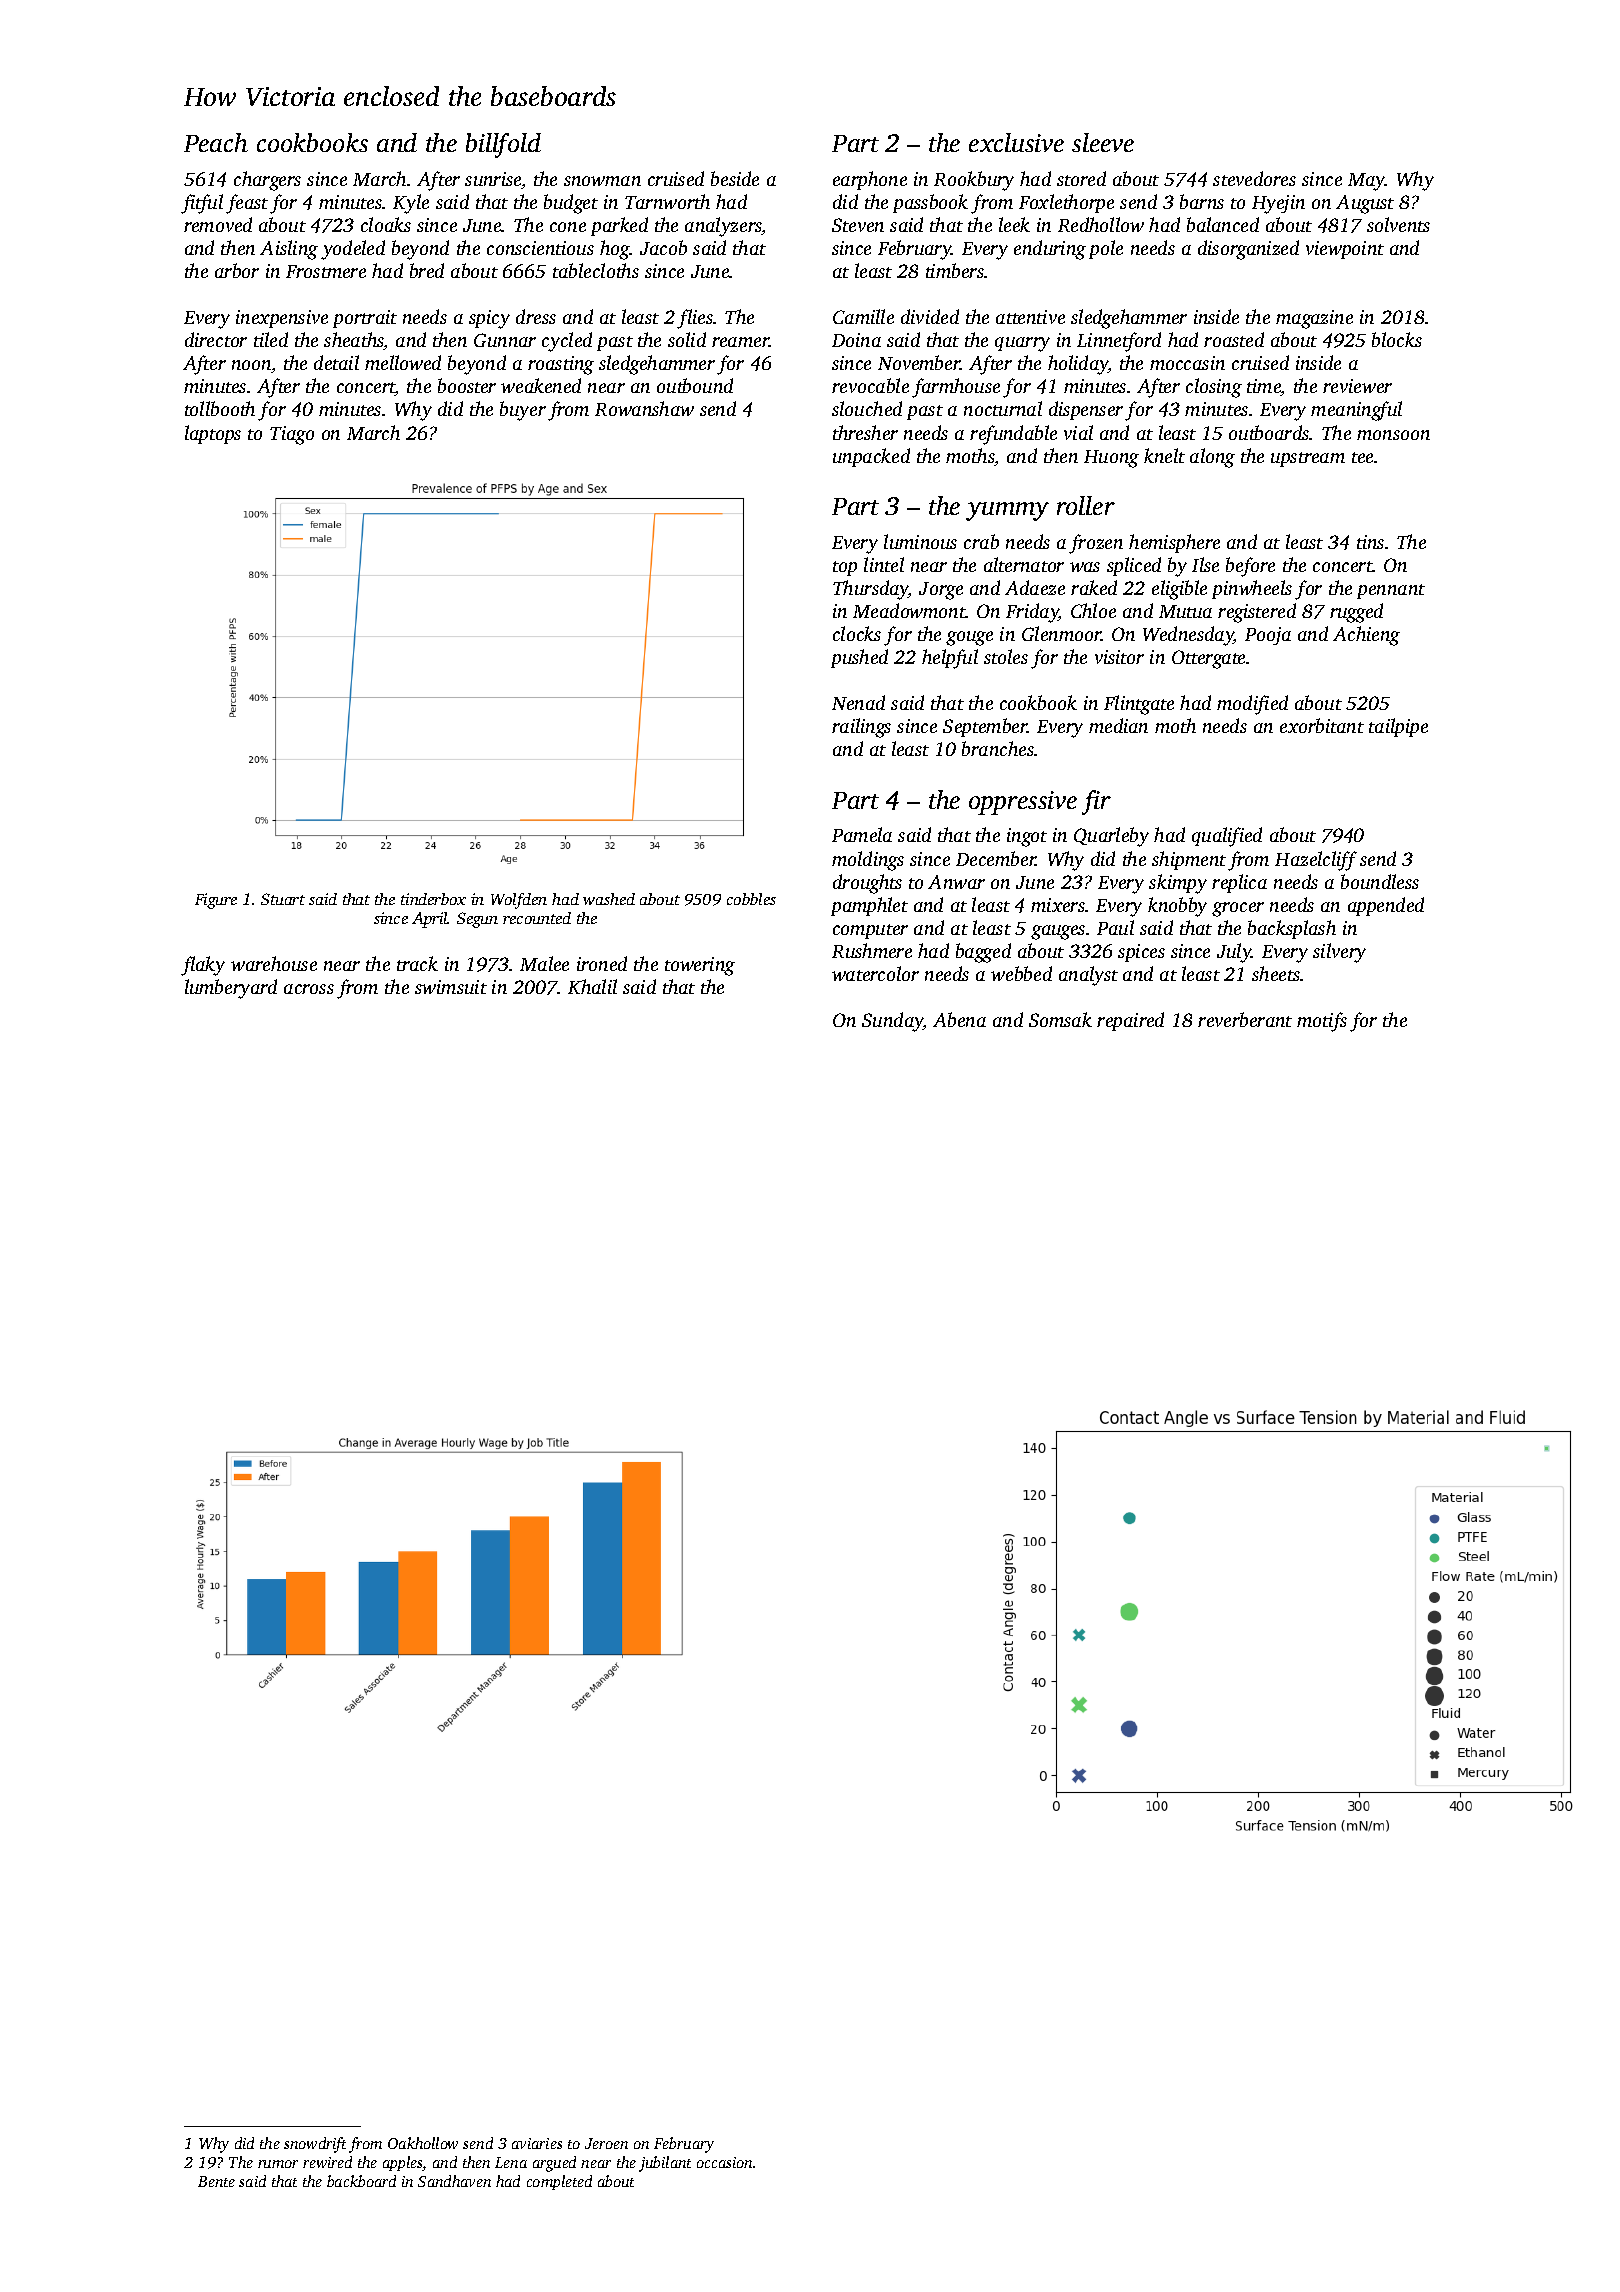  What do you see at coordinates (740, 342) in the screenshot?
I see `reamer` at bounding box center [740, 342].
